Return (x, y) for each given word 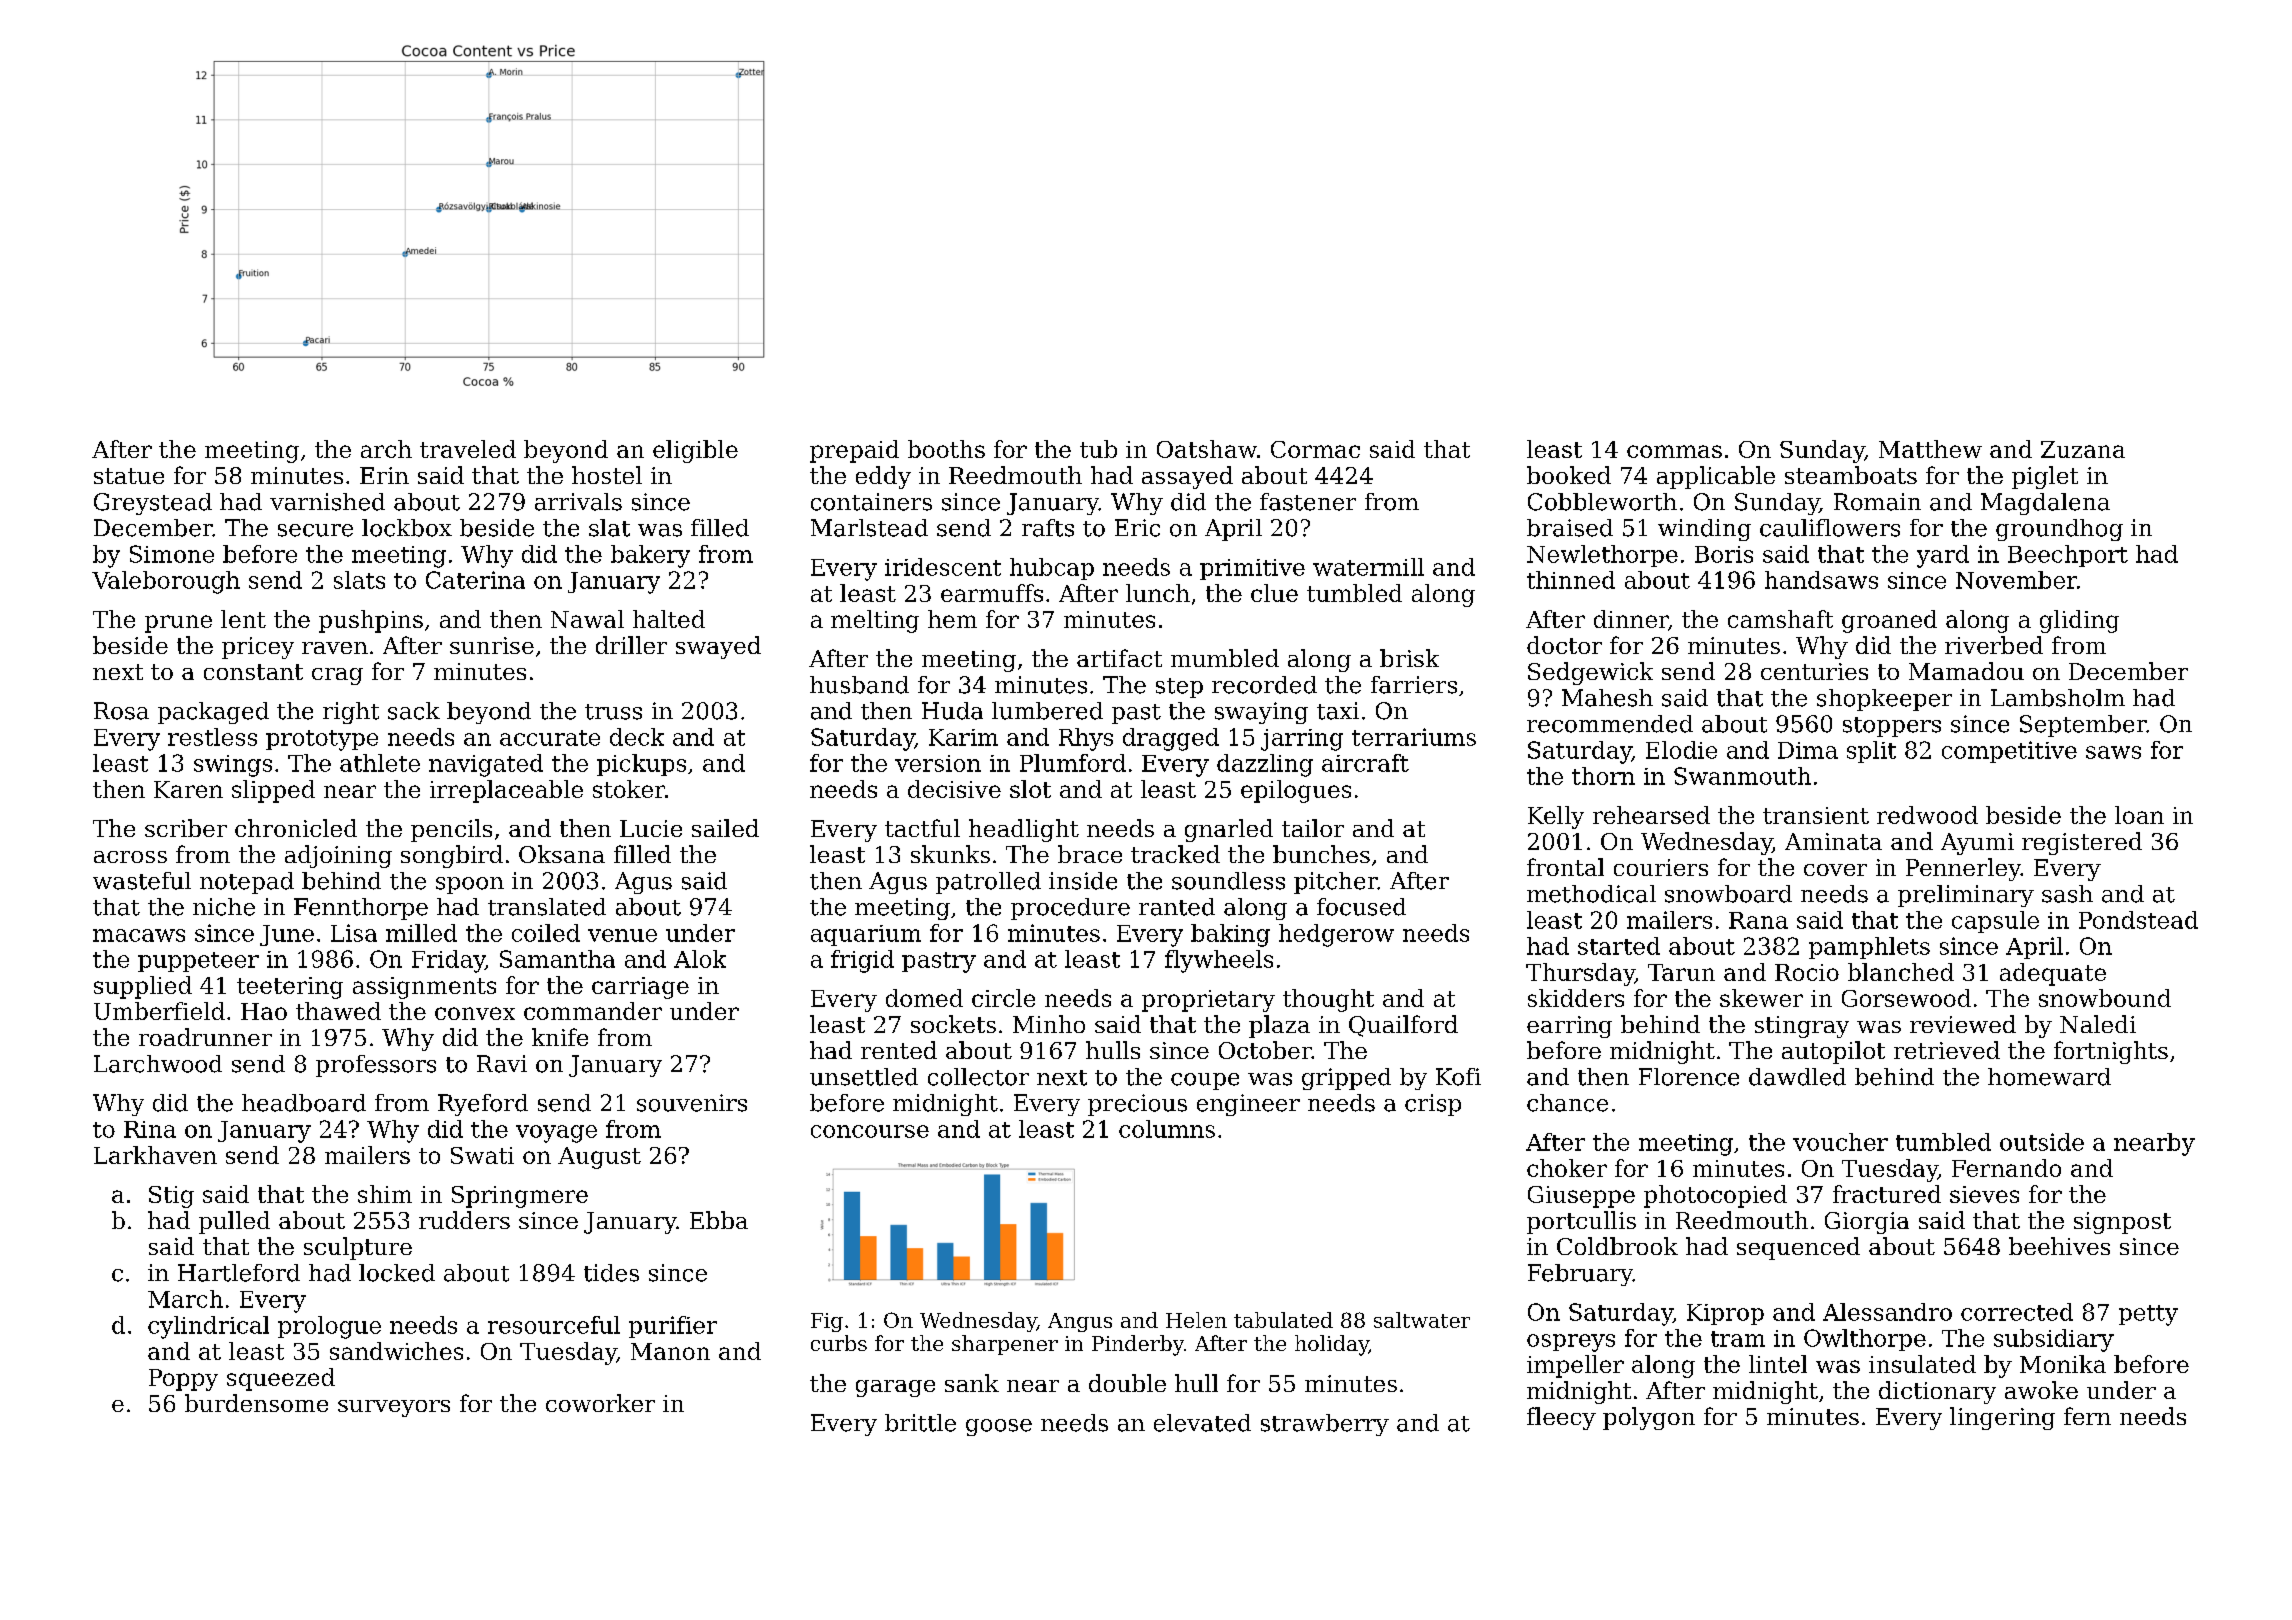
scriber (186, 828)
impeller (1575, 1366)
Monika (2063, 1364)
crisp (1433, 1105)
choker (1567, 1168)
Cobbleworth (1602, 502)
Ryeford (483, 1105)
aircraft (1365, 763)
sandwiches (396, 1351)
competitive (2009, 752)
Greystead (153, 504)
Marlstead (869, 528)
